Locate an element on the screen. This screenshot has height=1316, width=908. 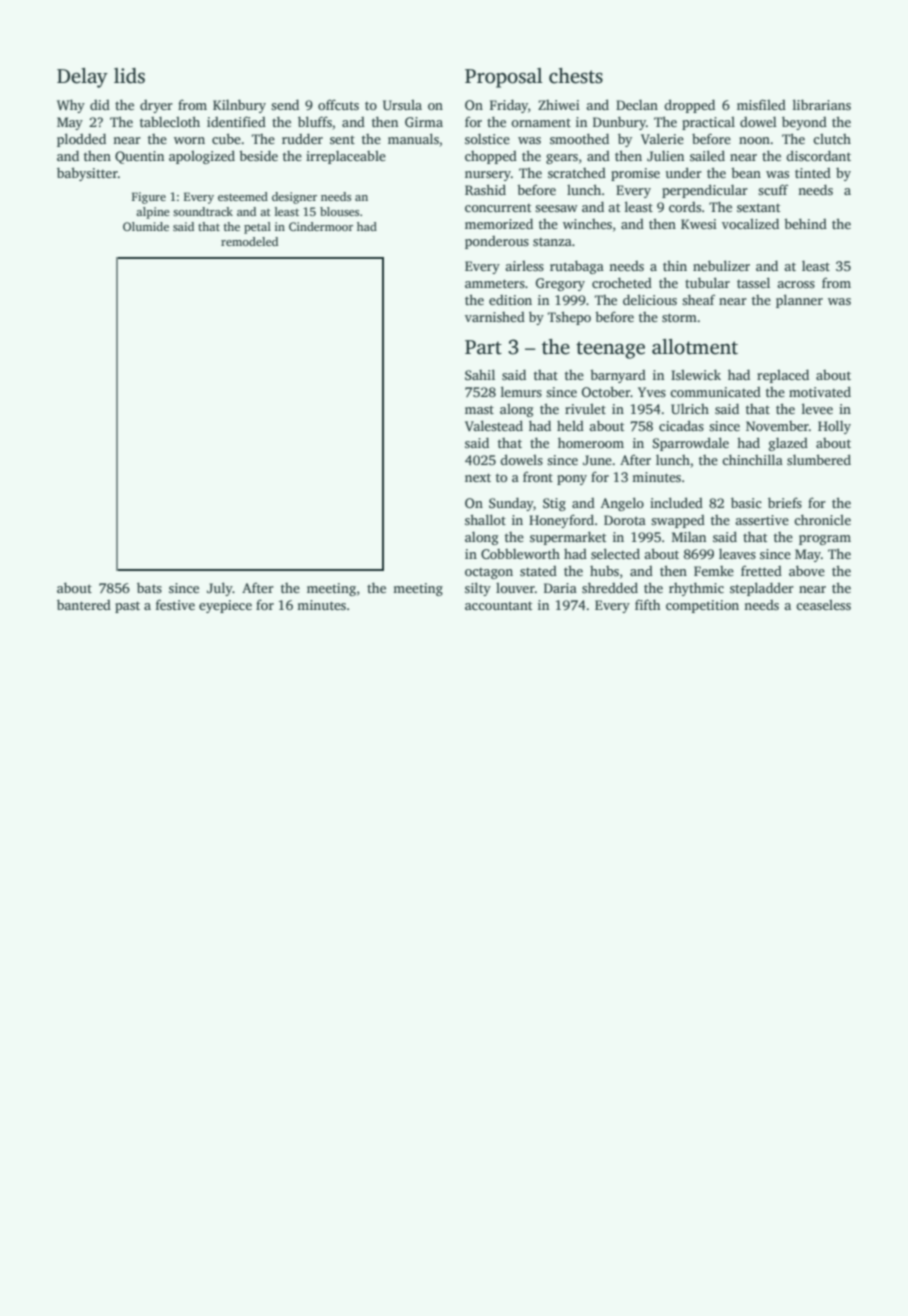
Sahil is located at coordinates (480, 374).
